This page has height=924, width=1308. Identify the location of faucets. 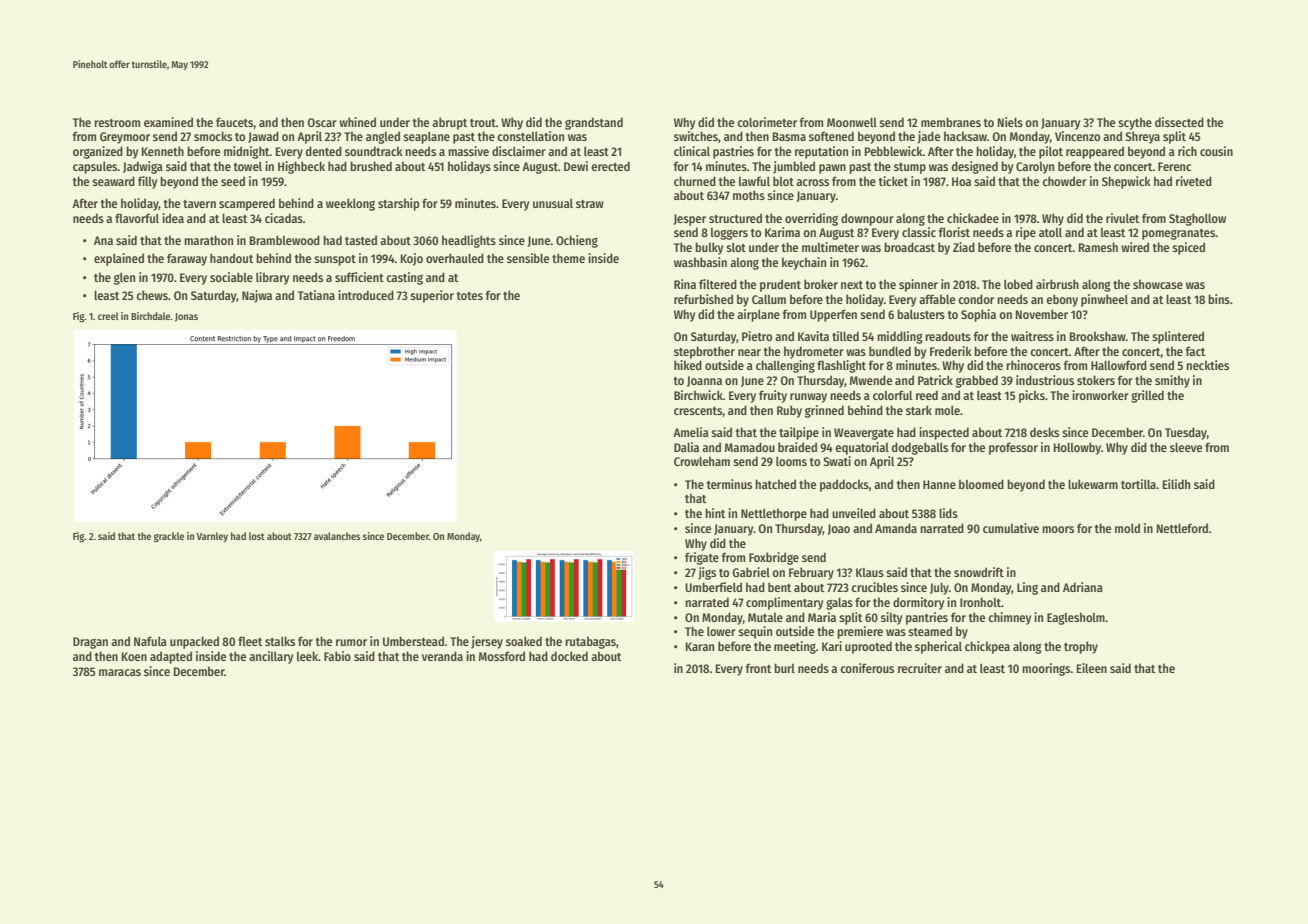
(235, 122).
